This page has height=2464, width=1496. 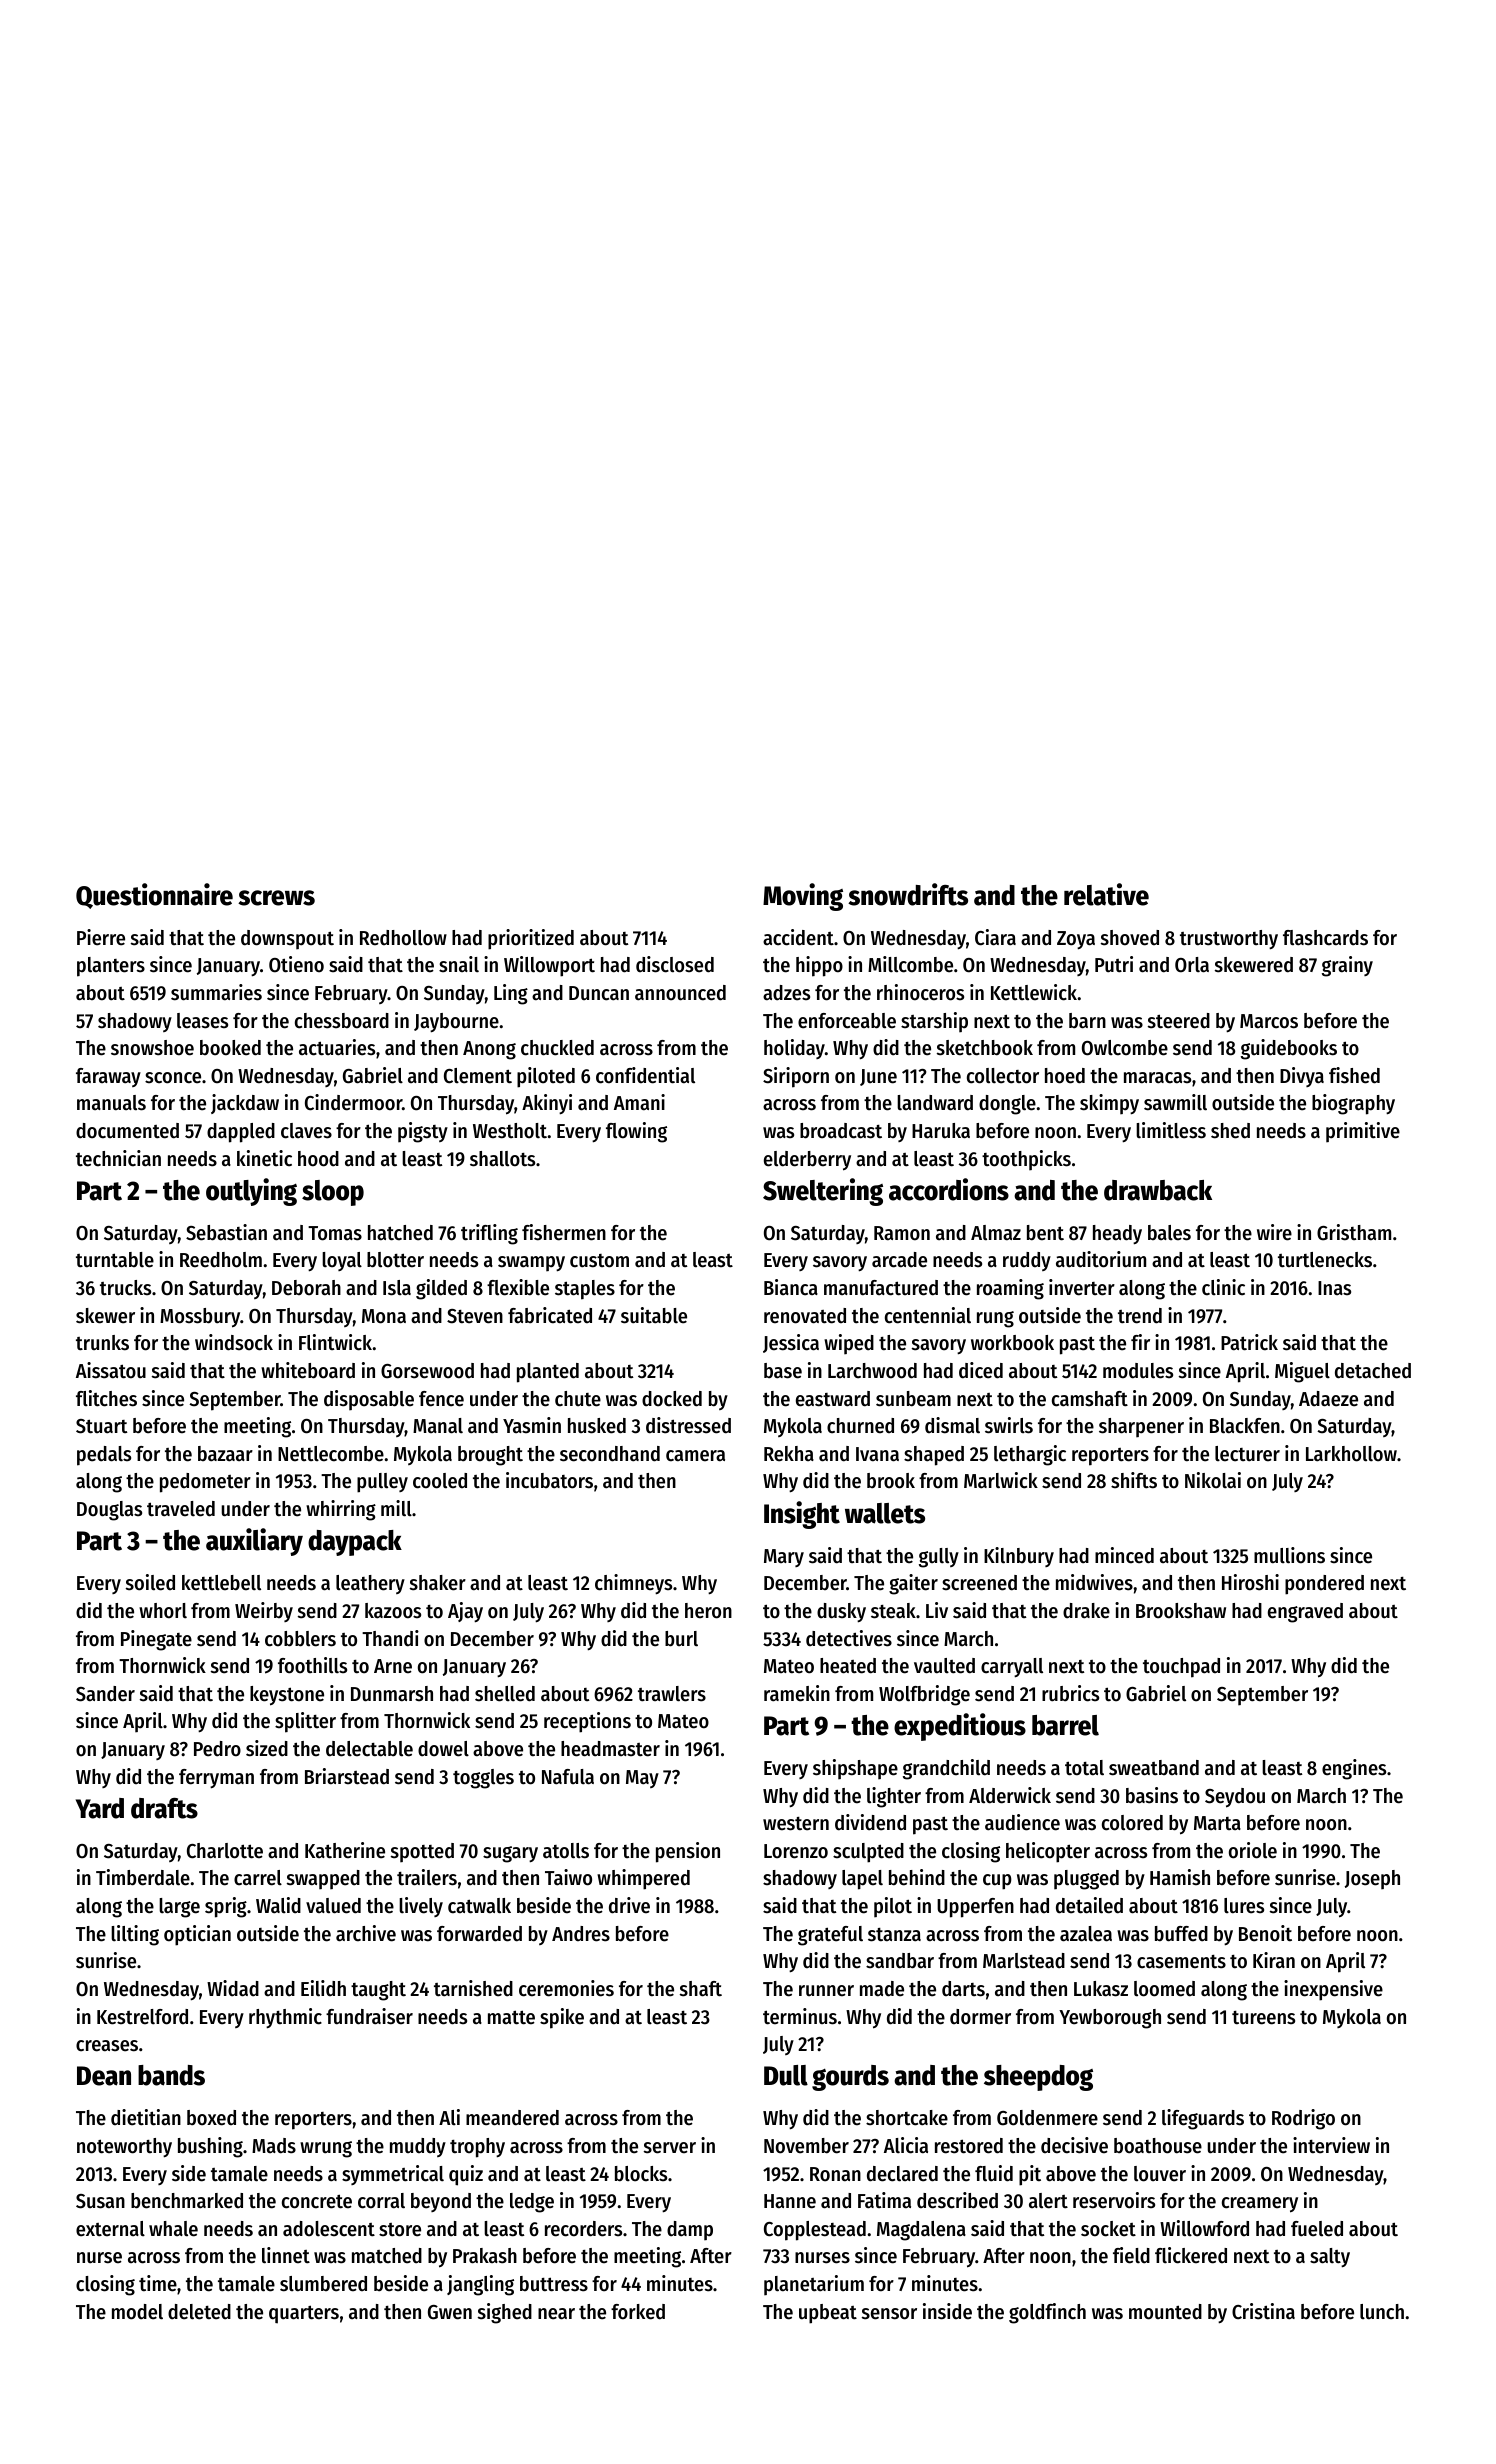 I want to click on Willowport, so click(x=549, y=966).
